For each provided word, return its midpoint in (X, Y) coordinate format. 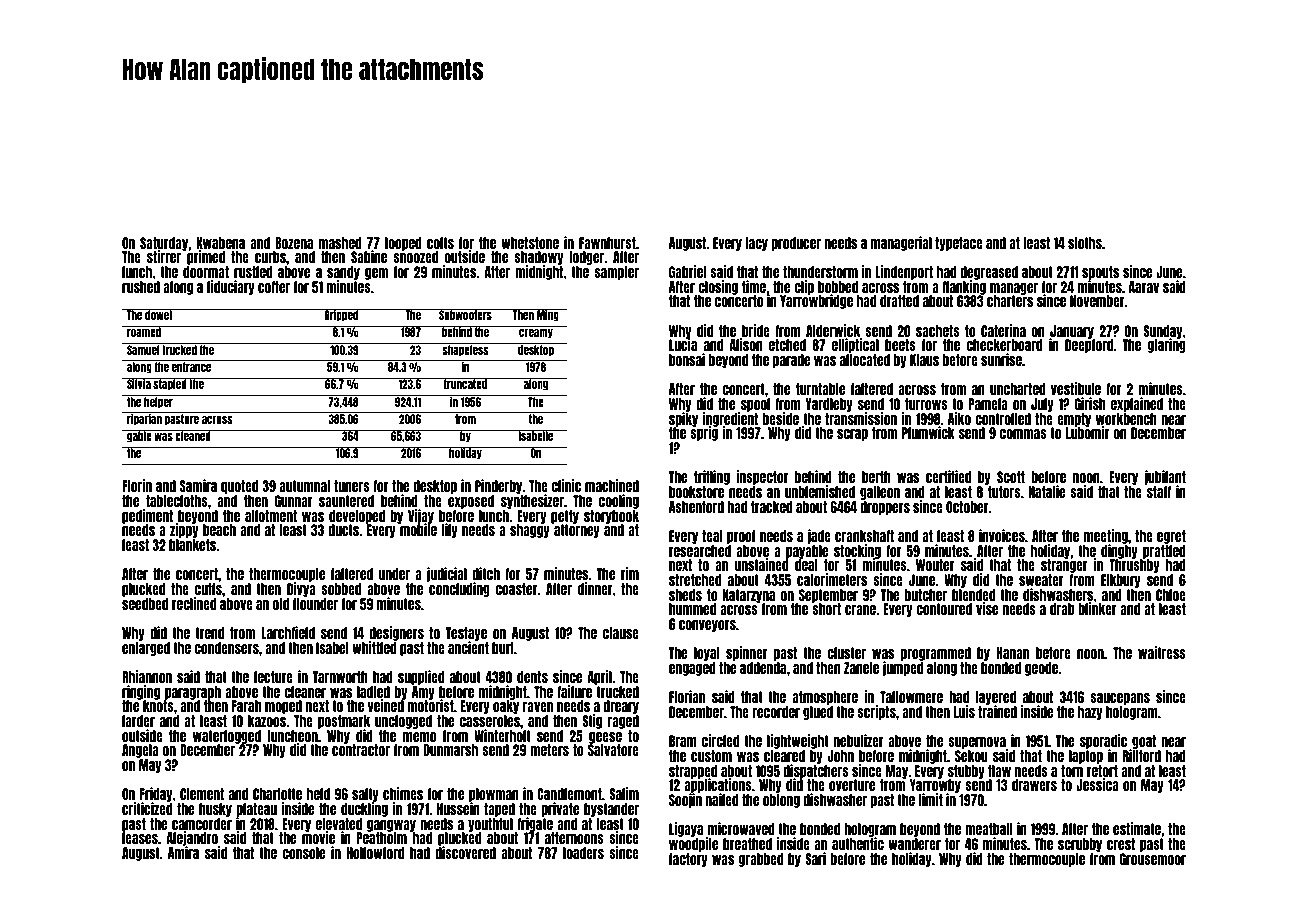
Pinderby (499, 486)
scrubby (1080, 845)
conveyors (707, 626)
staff (1159, 492)
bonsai (687, 359)
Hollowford (375, 853)
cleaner (305, 692)
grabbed (761, 860)
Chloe (1171, 595)
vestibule (1076, 388)
